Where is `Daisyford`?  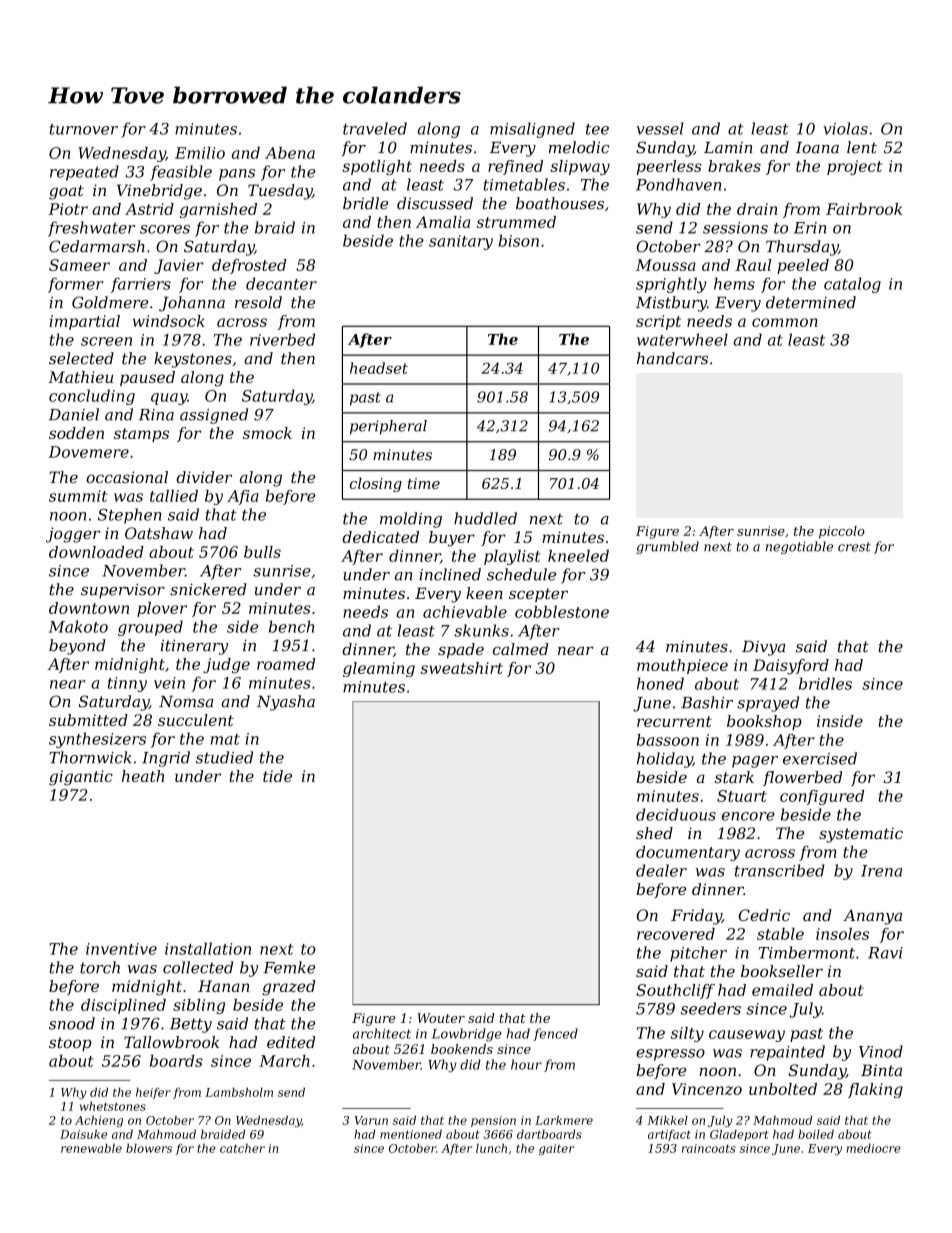 Daisyford is located at coordinates (791, 667).
